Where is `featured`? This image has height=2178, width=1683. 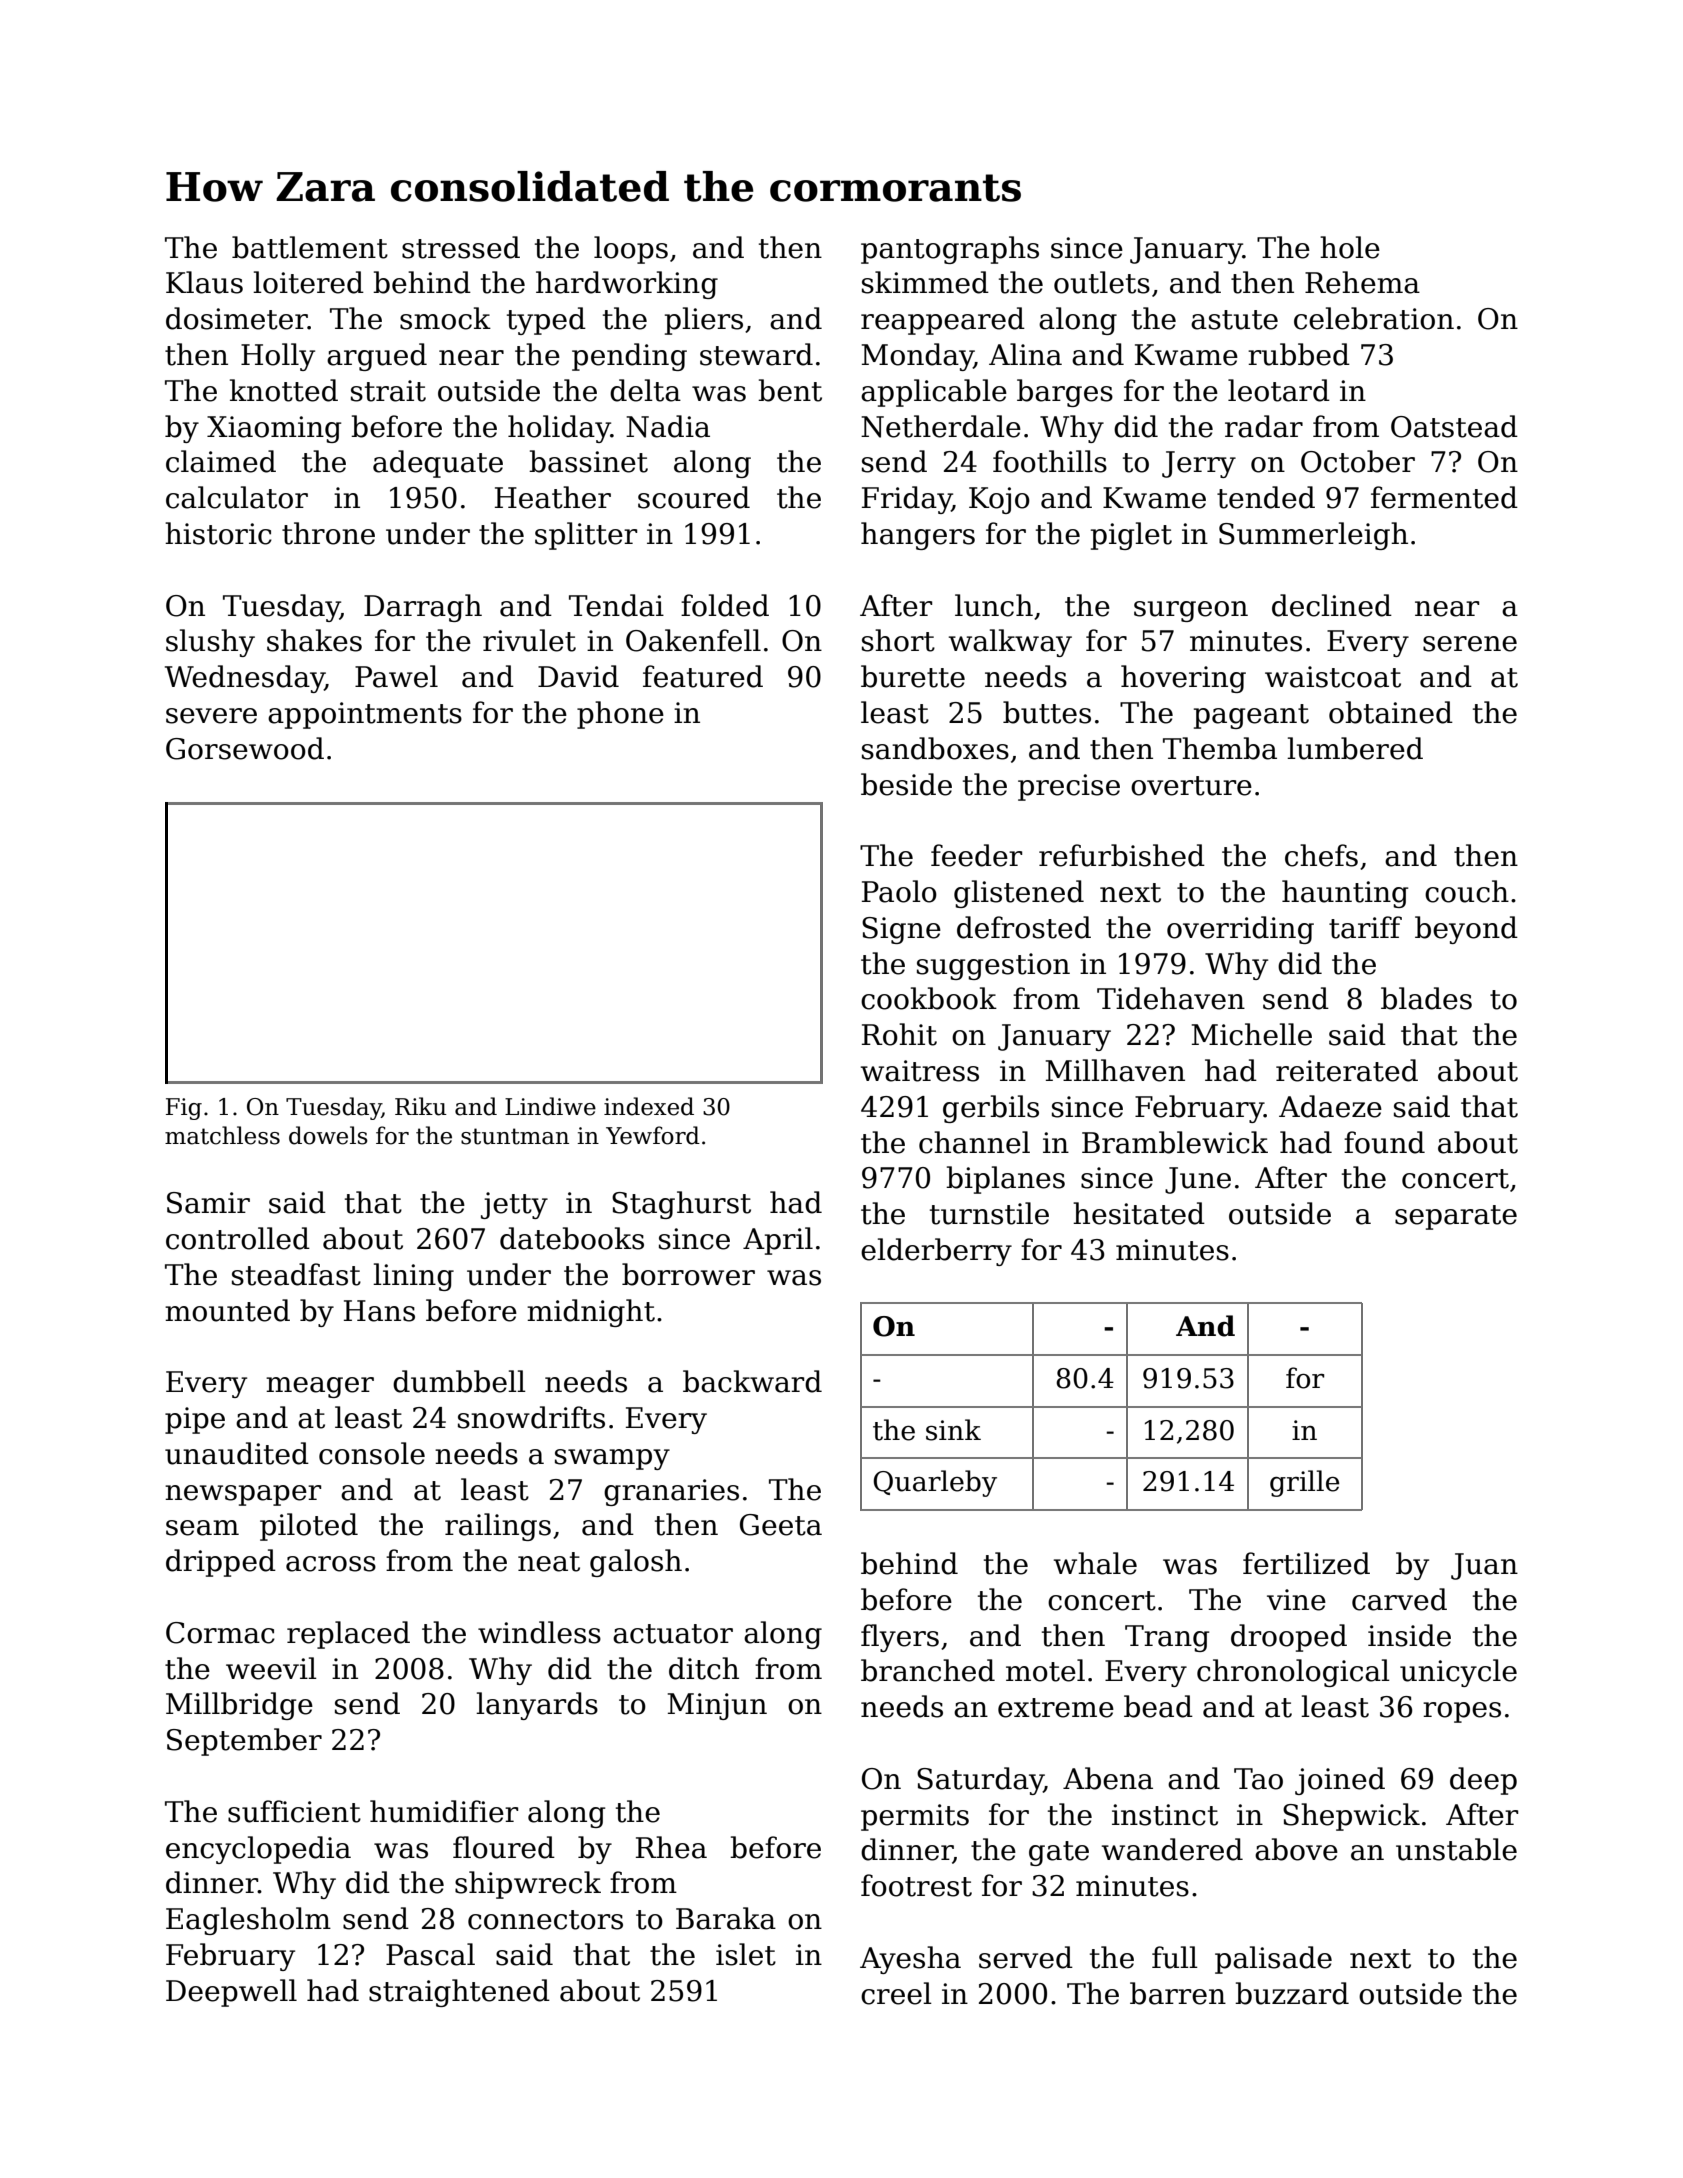
featured is located at coordinates (703, 676).
